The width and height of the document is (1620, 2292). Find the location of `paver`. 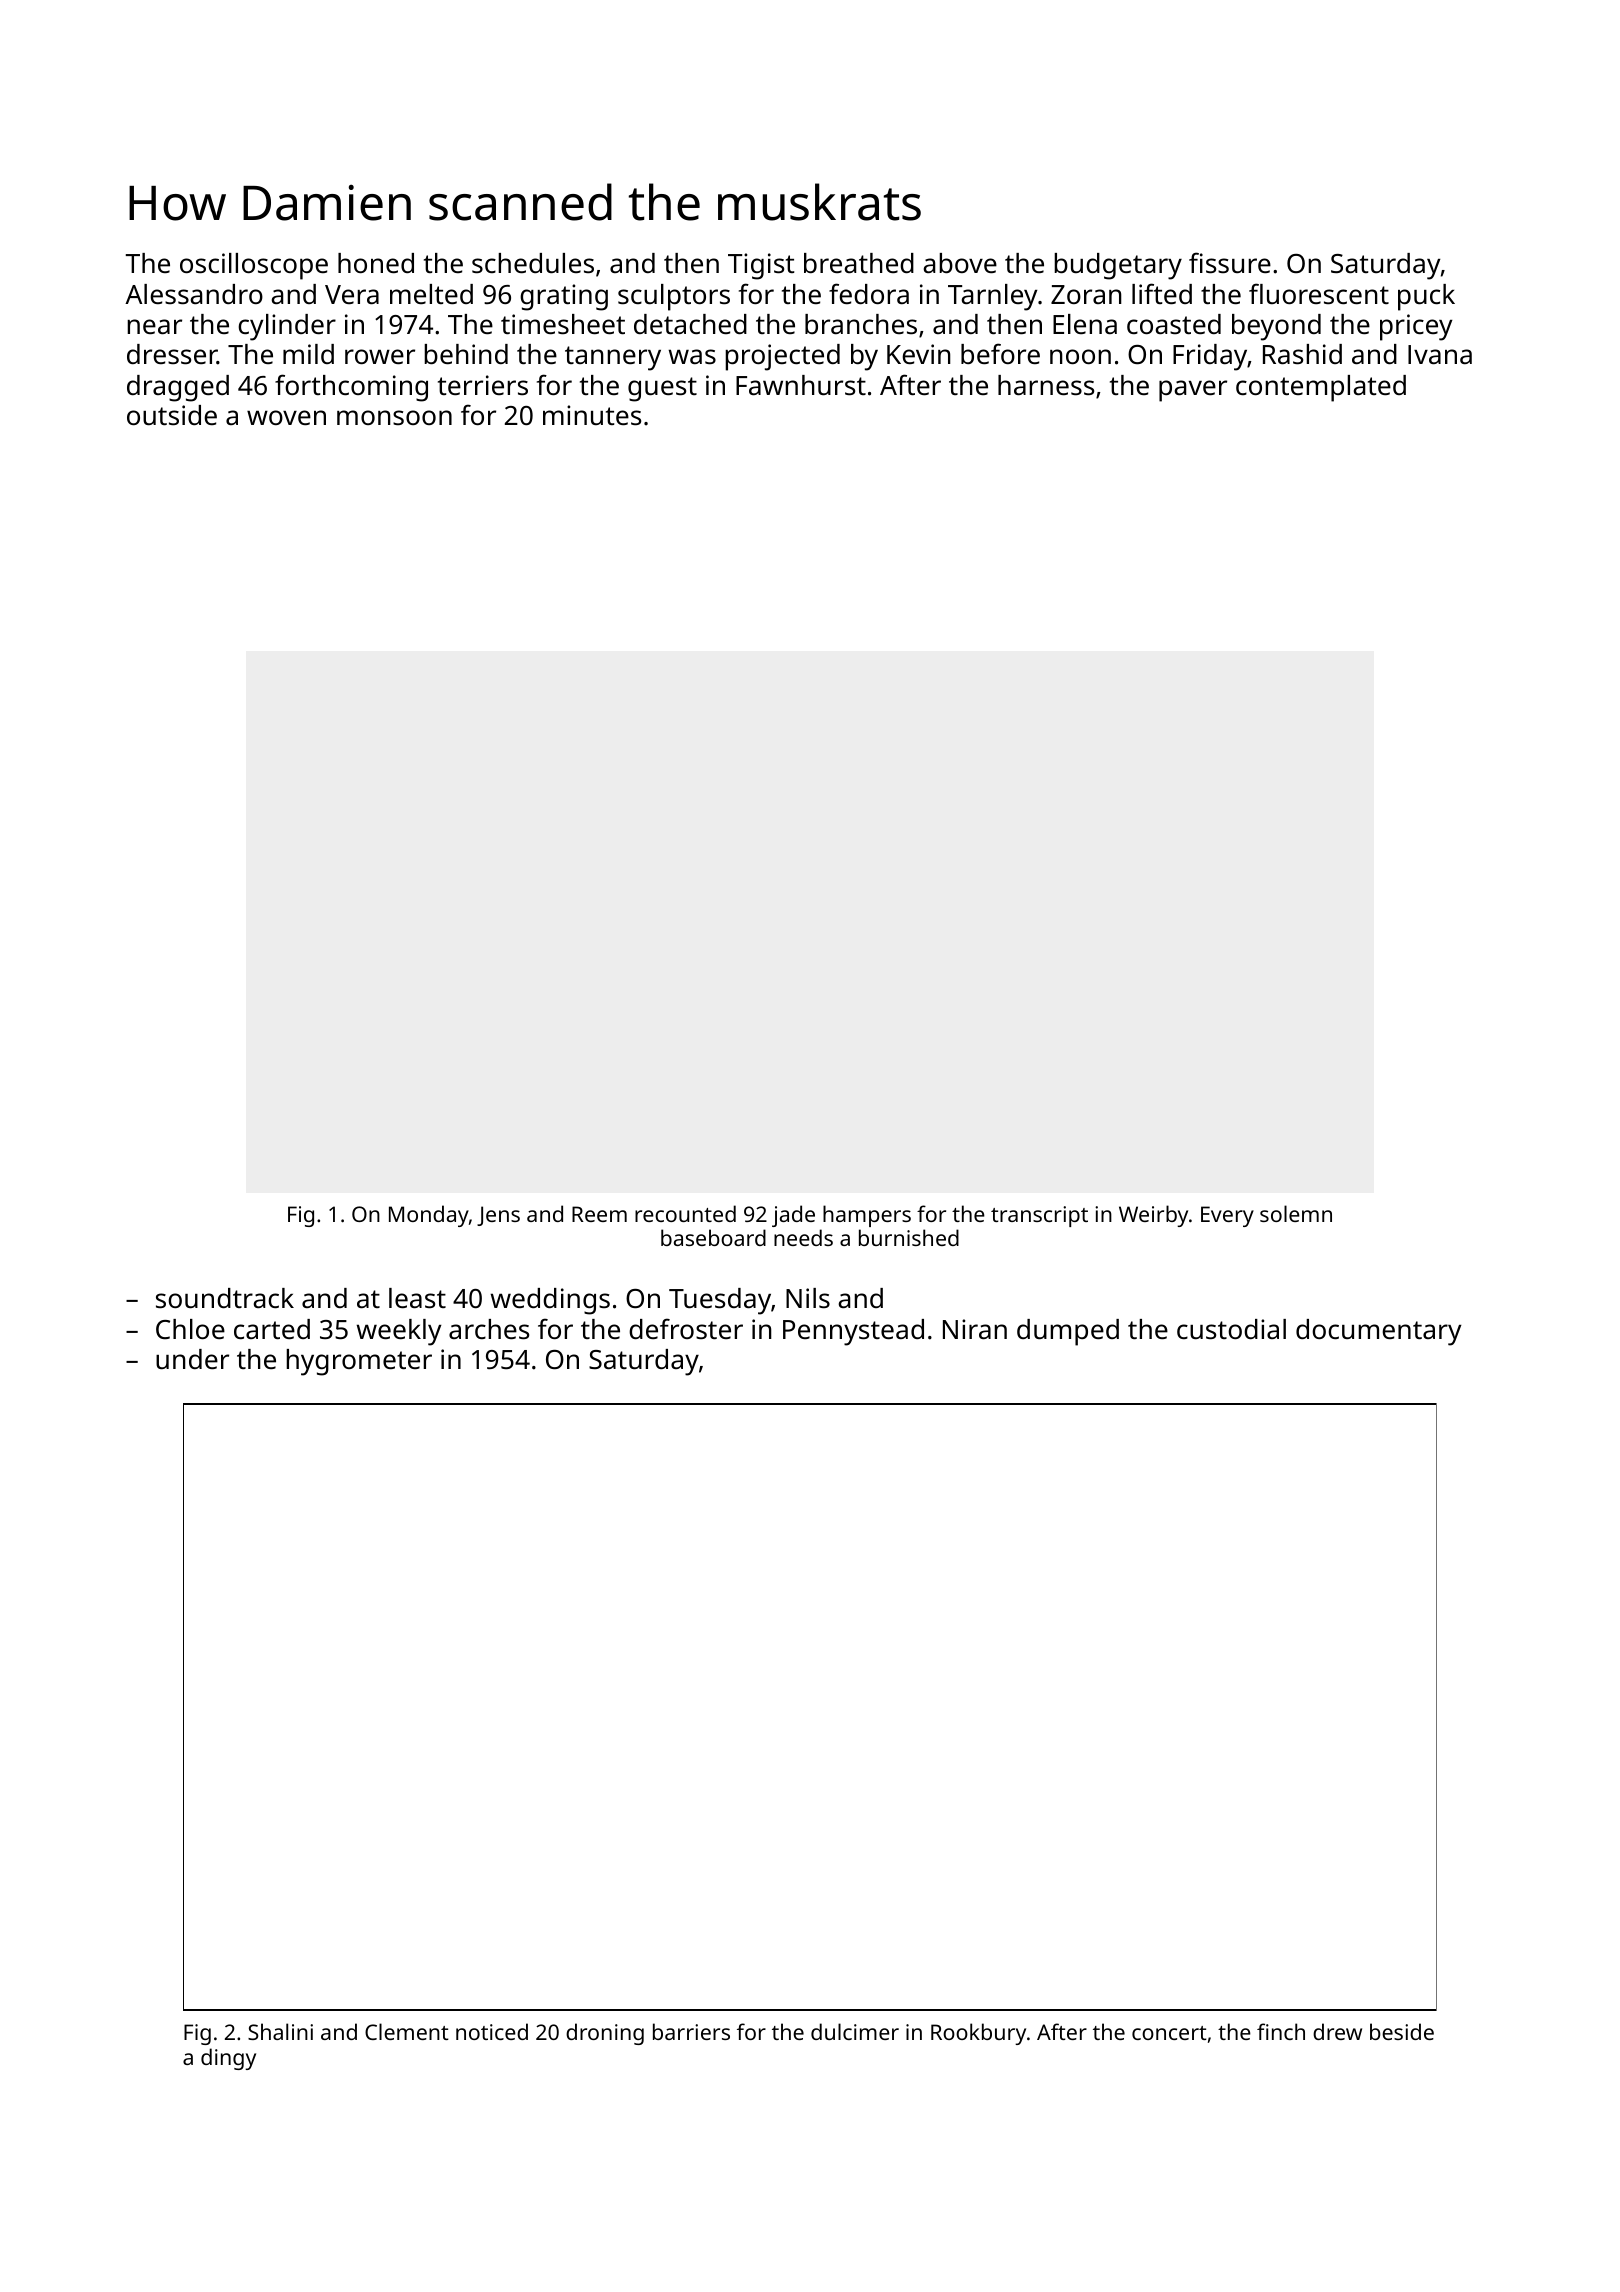

paver is located at coordinates (1193, 391).
